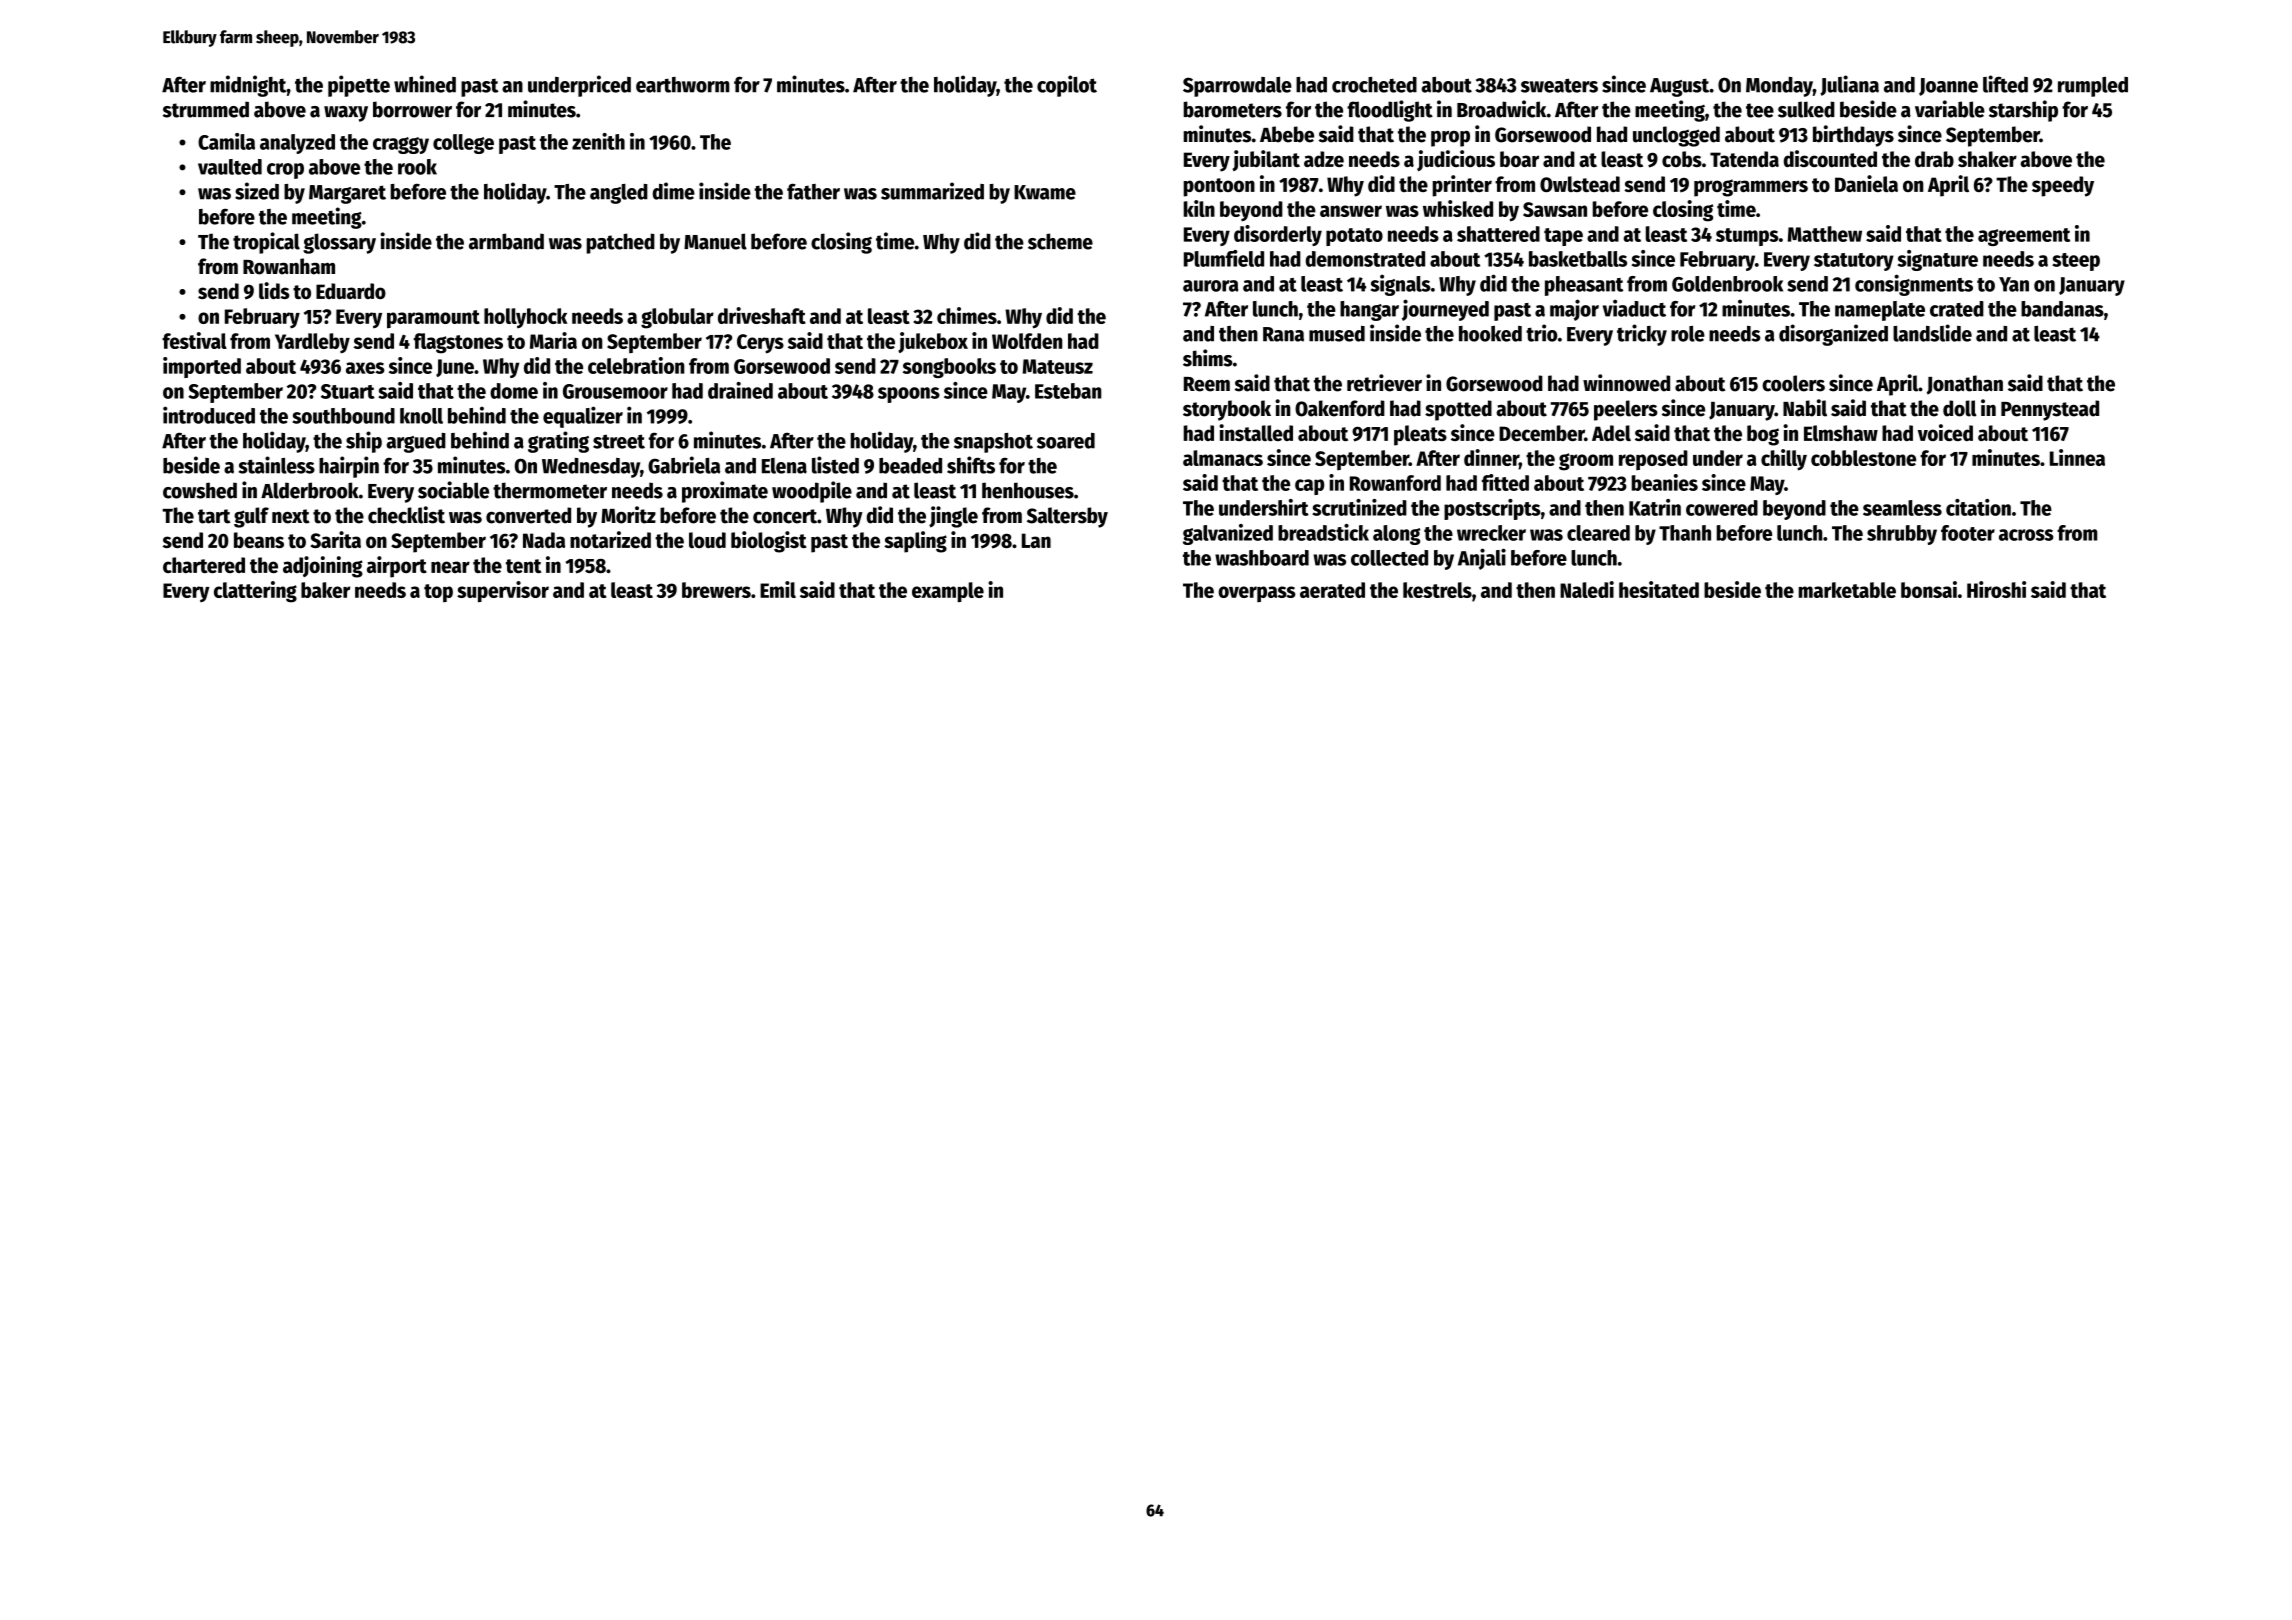  What do you see at coordinates (1365, 259) in the screenshot?
I see `demonstrated` at bounding box center [1365, 259].
